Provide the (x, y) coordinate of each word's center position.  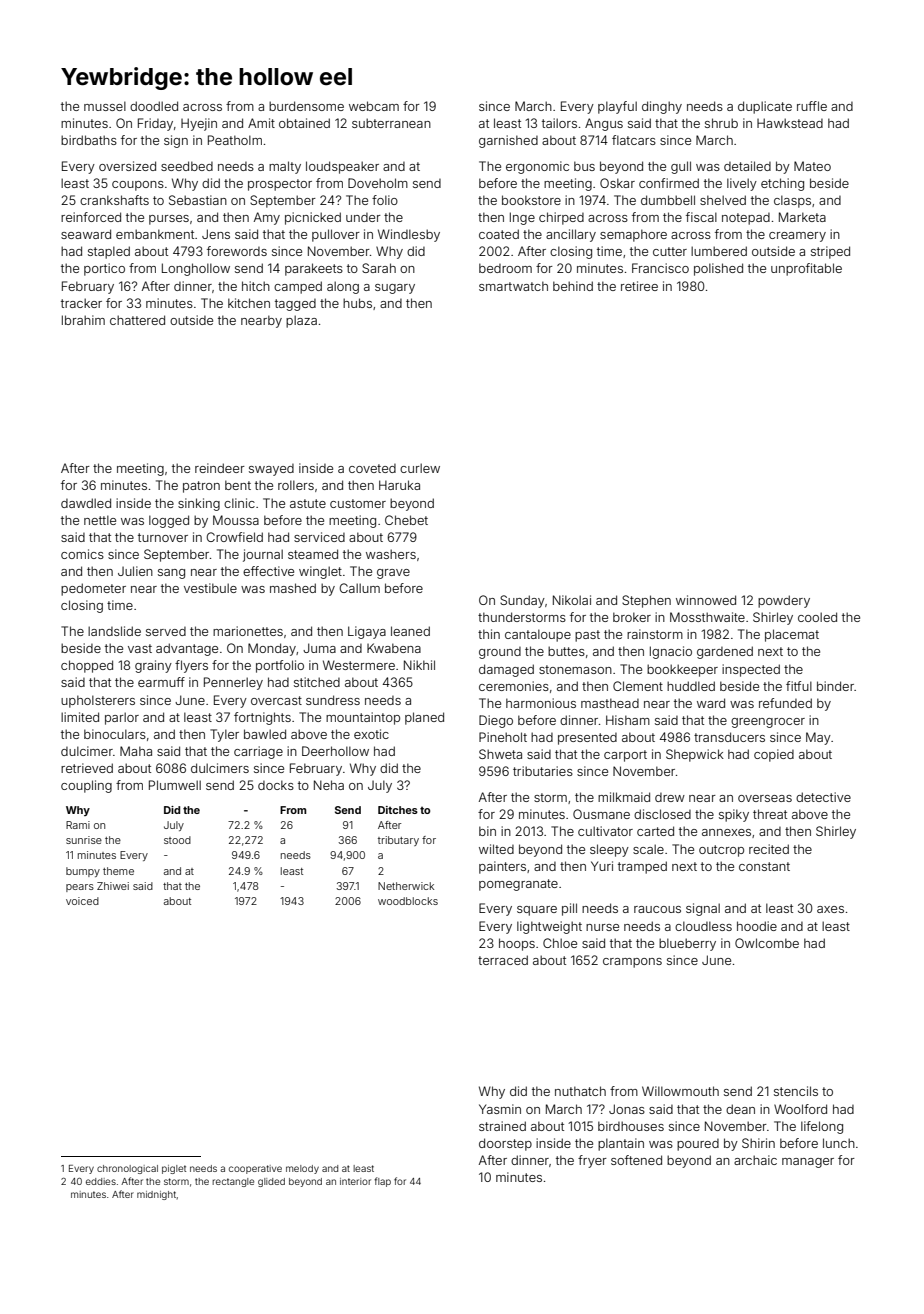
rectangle (233, 1182)
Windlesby (409, 235)
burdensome (306, 106)
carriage (258, 752)
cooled (817, 617)
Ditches (398, 810)
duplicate (765, 107)
